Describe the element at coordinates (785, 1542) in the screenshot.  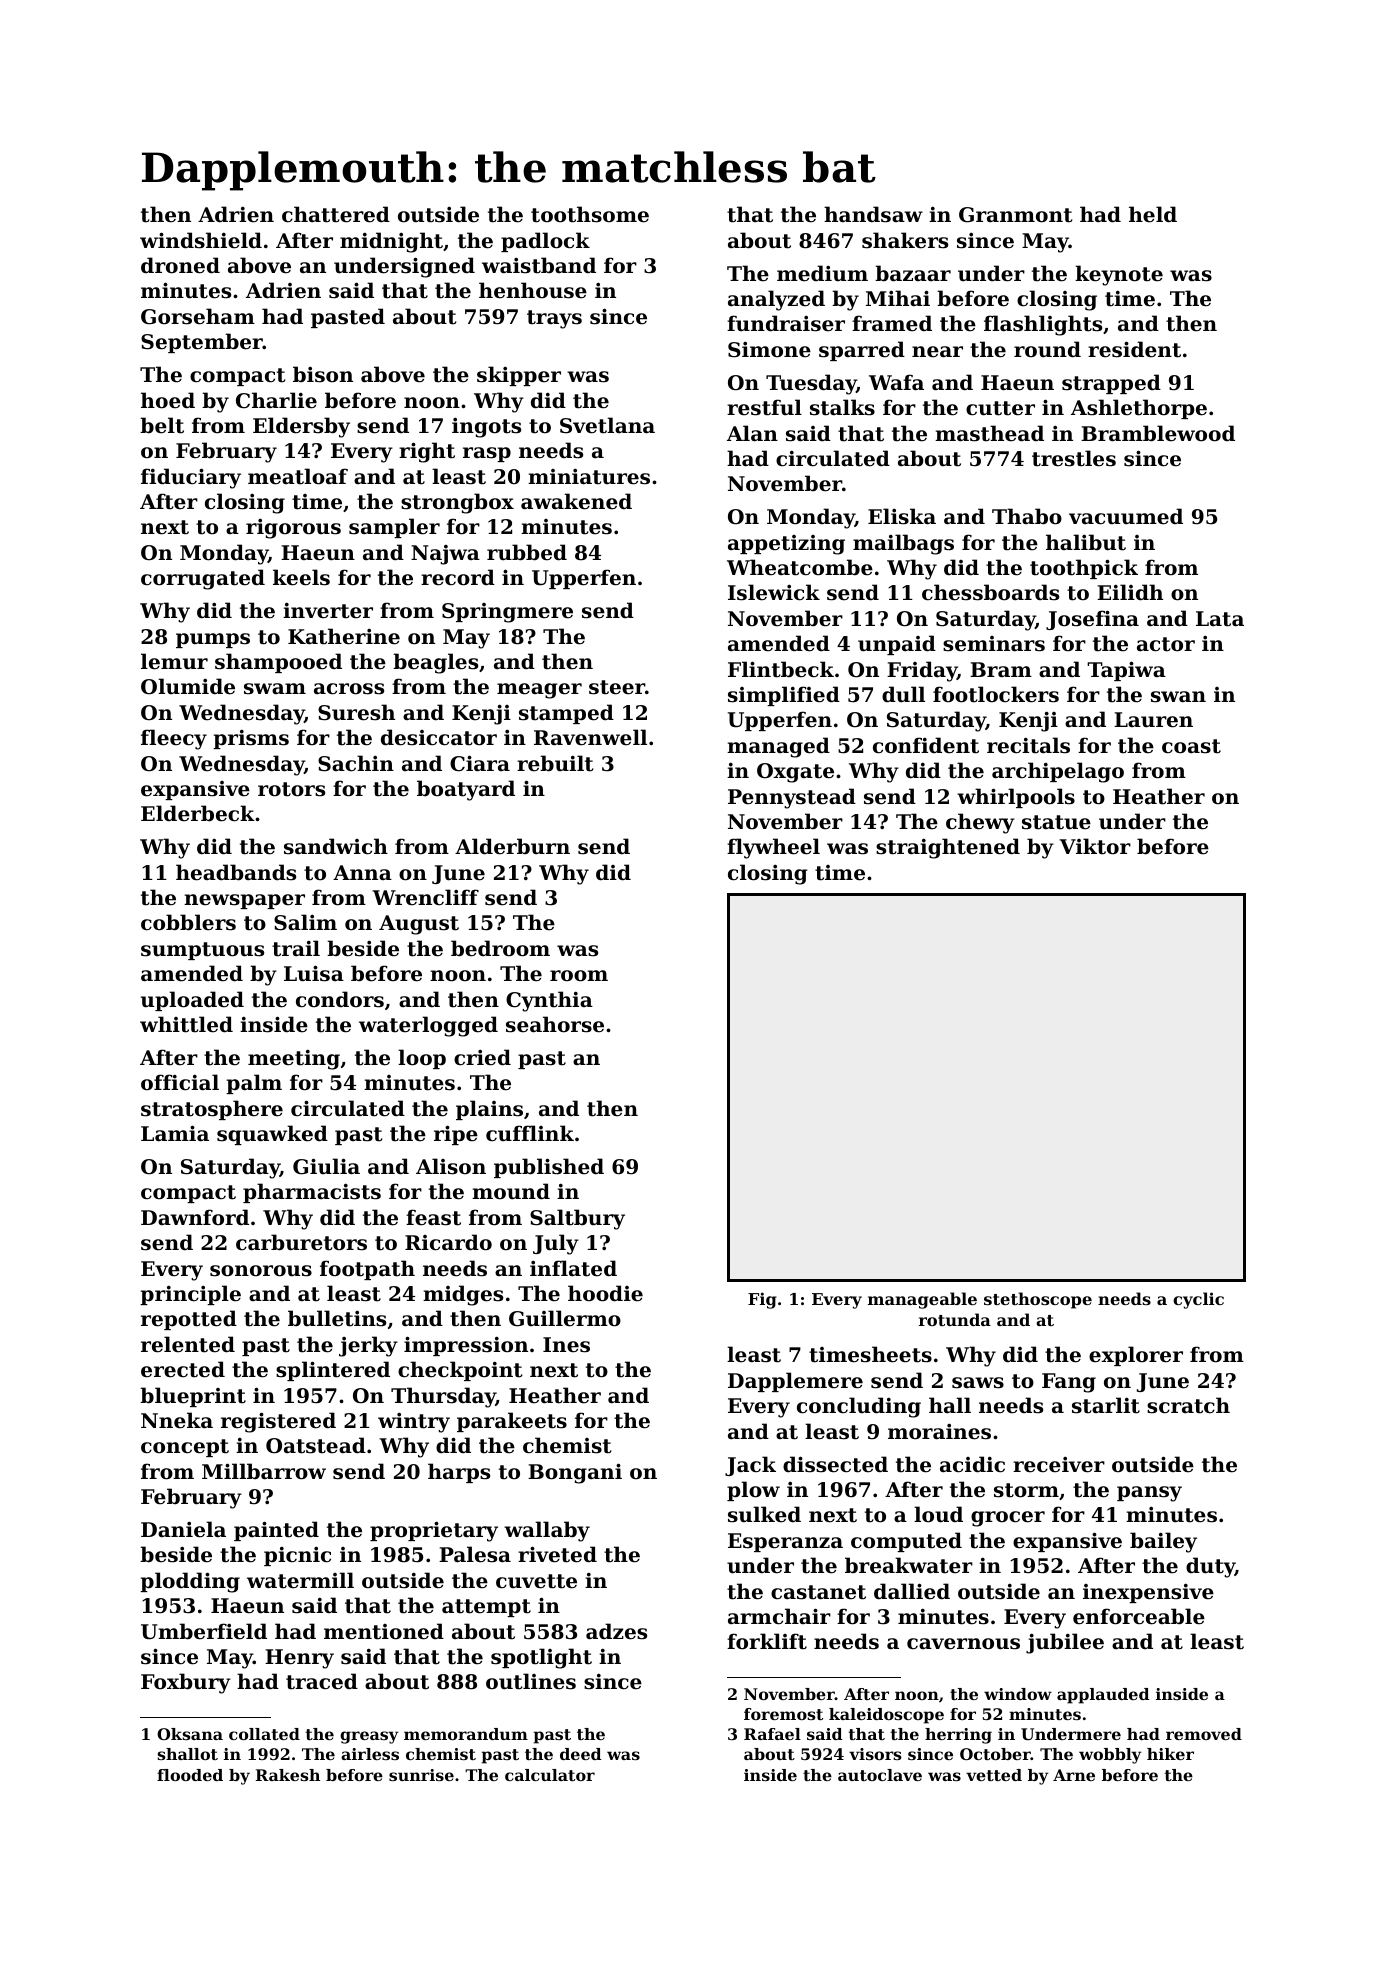
I see `Esperanza` at that location.
